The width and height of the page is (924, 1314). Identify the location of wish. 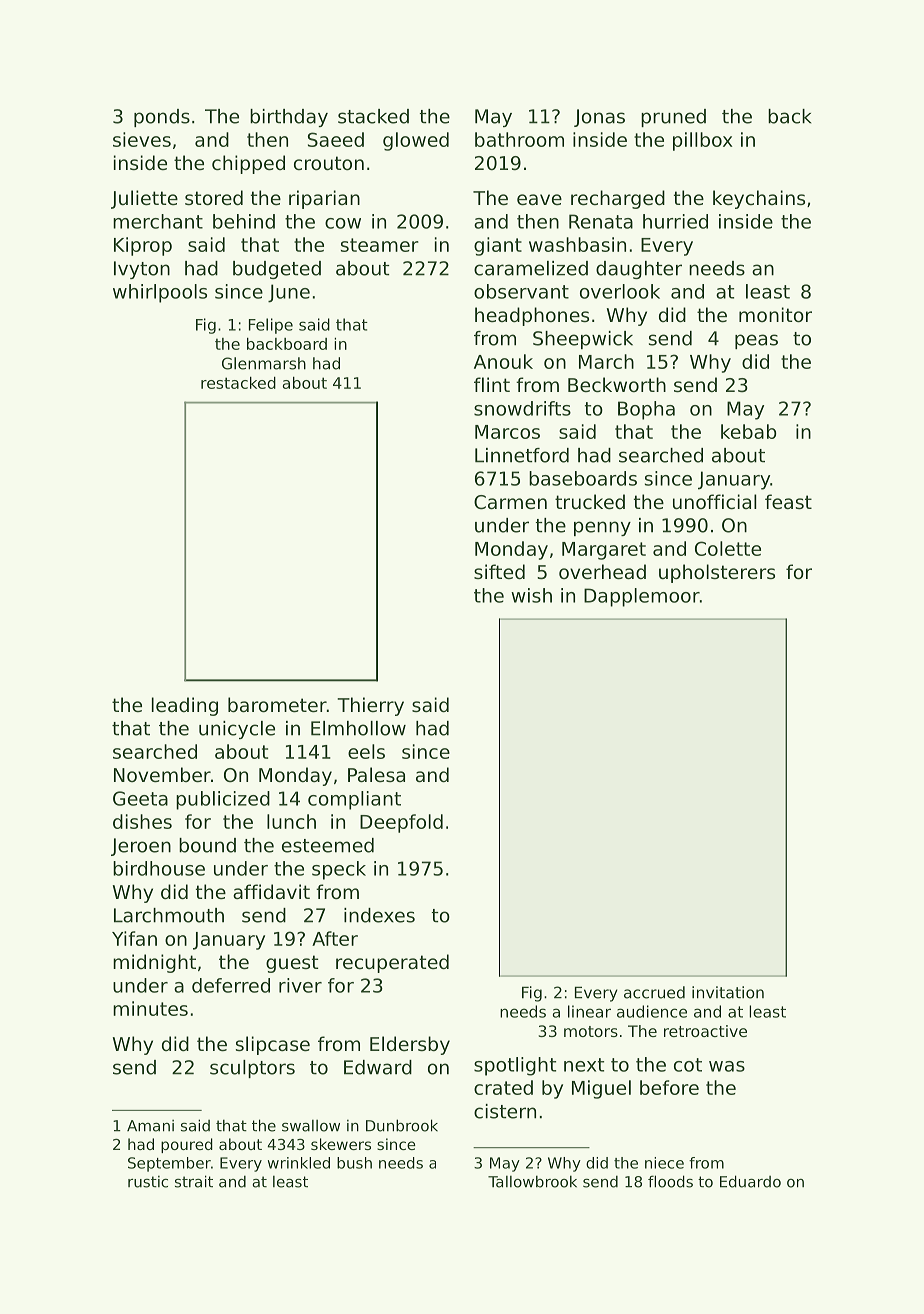
(531, 595).
